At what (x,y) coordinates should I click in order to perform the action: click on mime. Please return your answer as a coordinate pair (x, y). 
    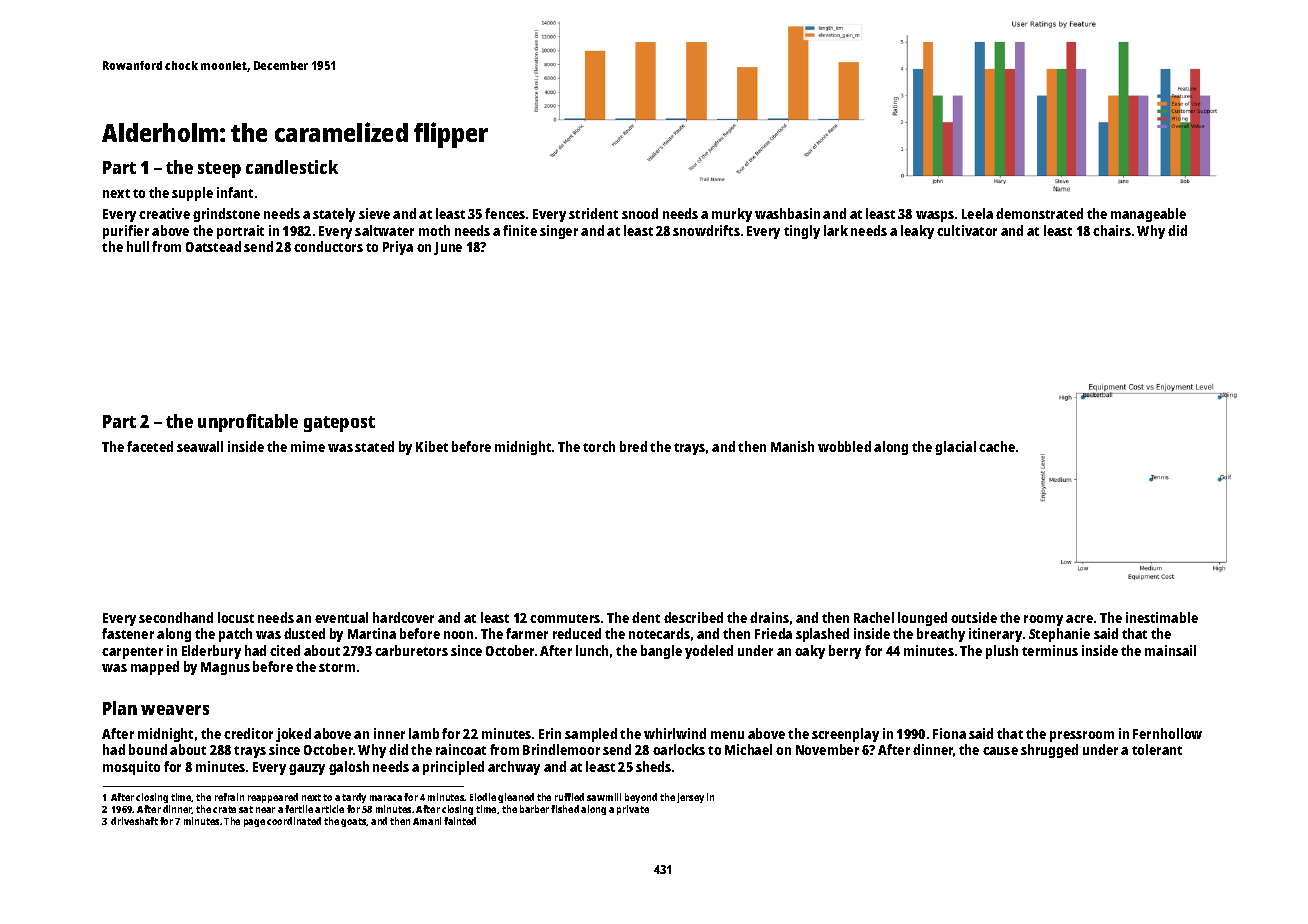
    Looking at the image, I should click on (308, 446).
